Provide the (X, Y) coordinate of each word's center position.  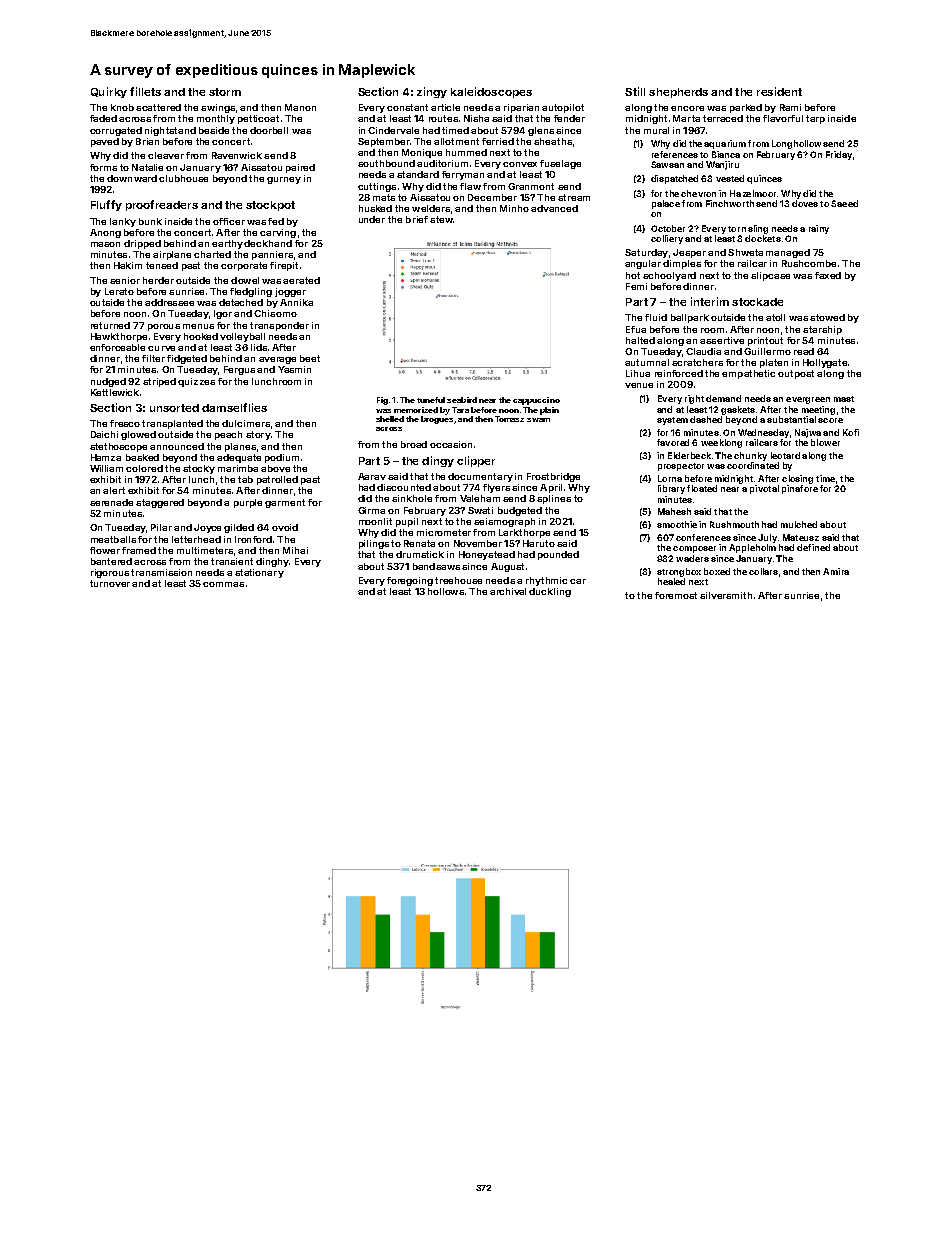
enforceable (117, 347)
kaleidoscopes (491, 92)
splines (554, 499)
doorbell (269, 130)
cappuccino (536, 401)
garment (285, 503)
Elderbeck (689, 455)
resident (779, 91)
